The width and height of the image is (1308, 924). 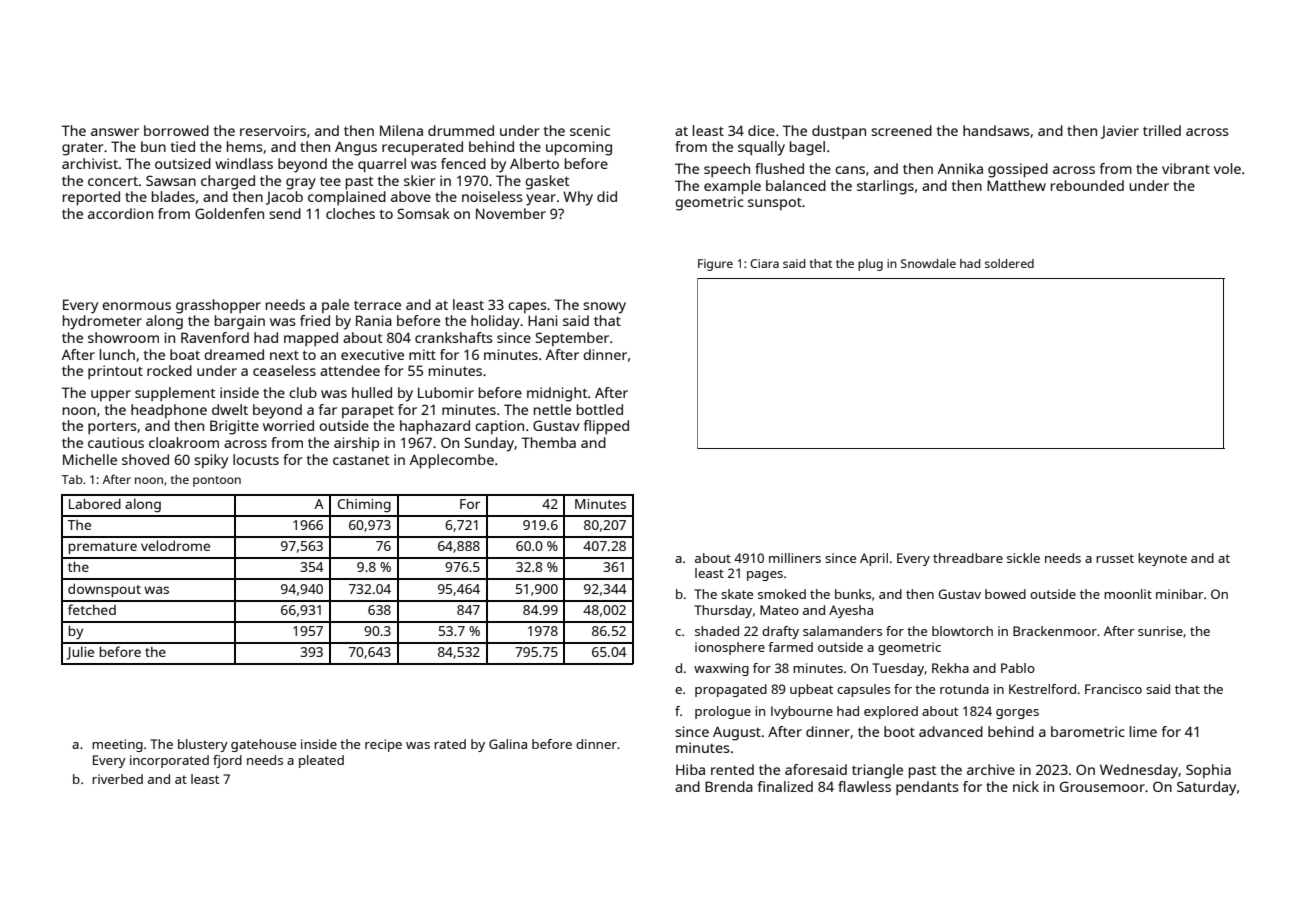 What do you see at coordinates (321, 761) in the image?
I see `pleated` at bounding box center [321, 761].
